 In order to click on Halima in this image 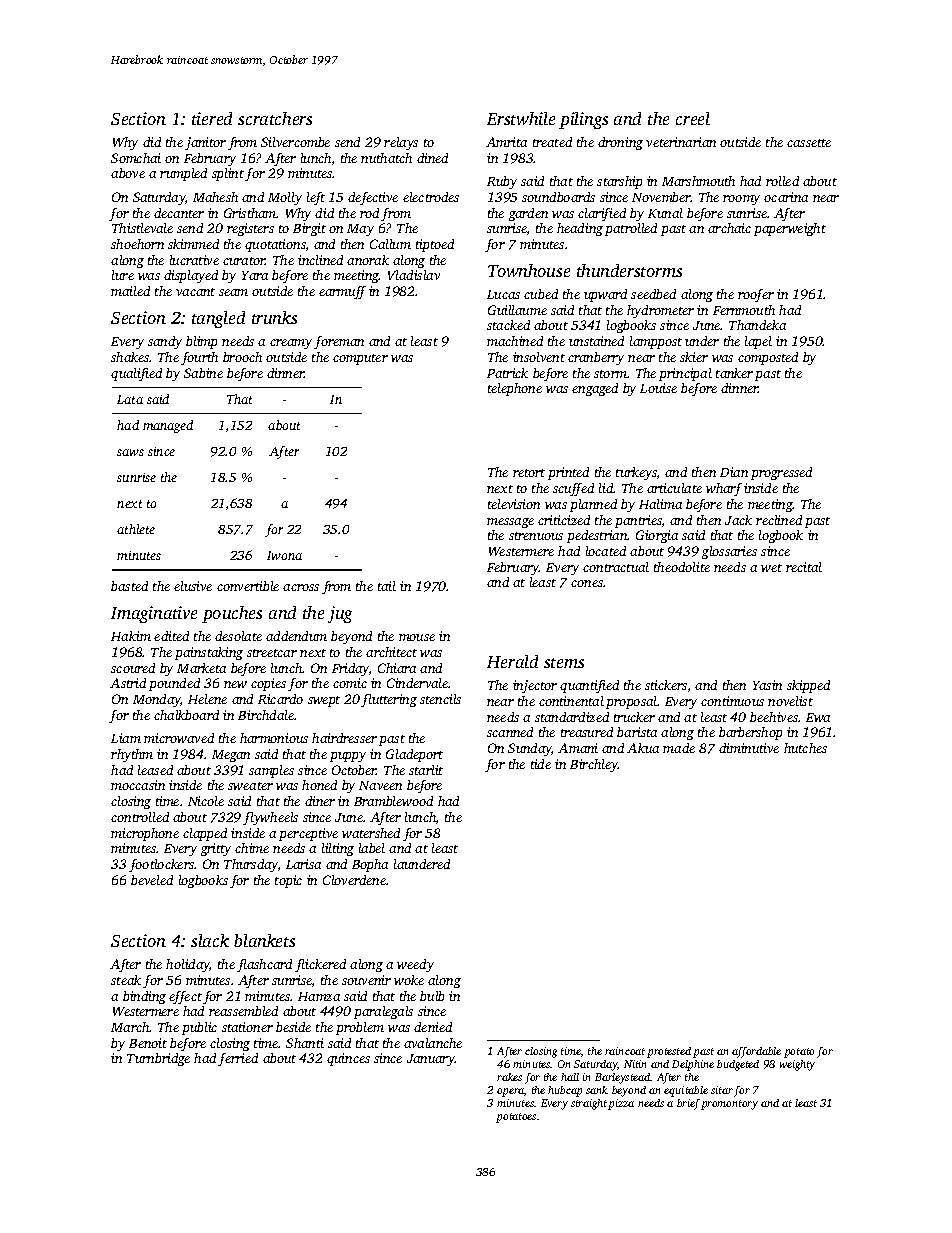, I will do `click(660, 504)`.
